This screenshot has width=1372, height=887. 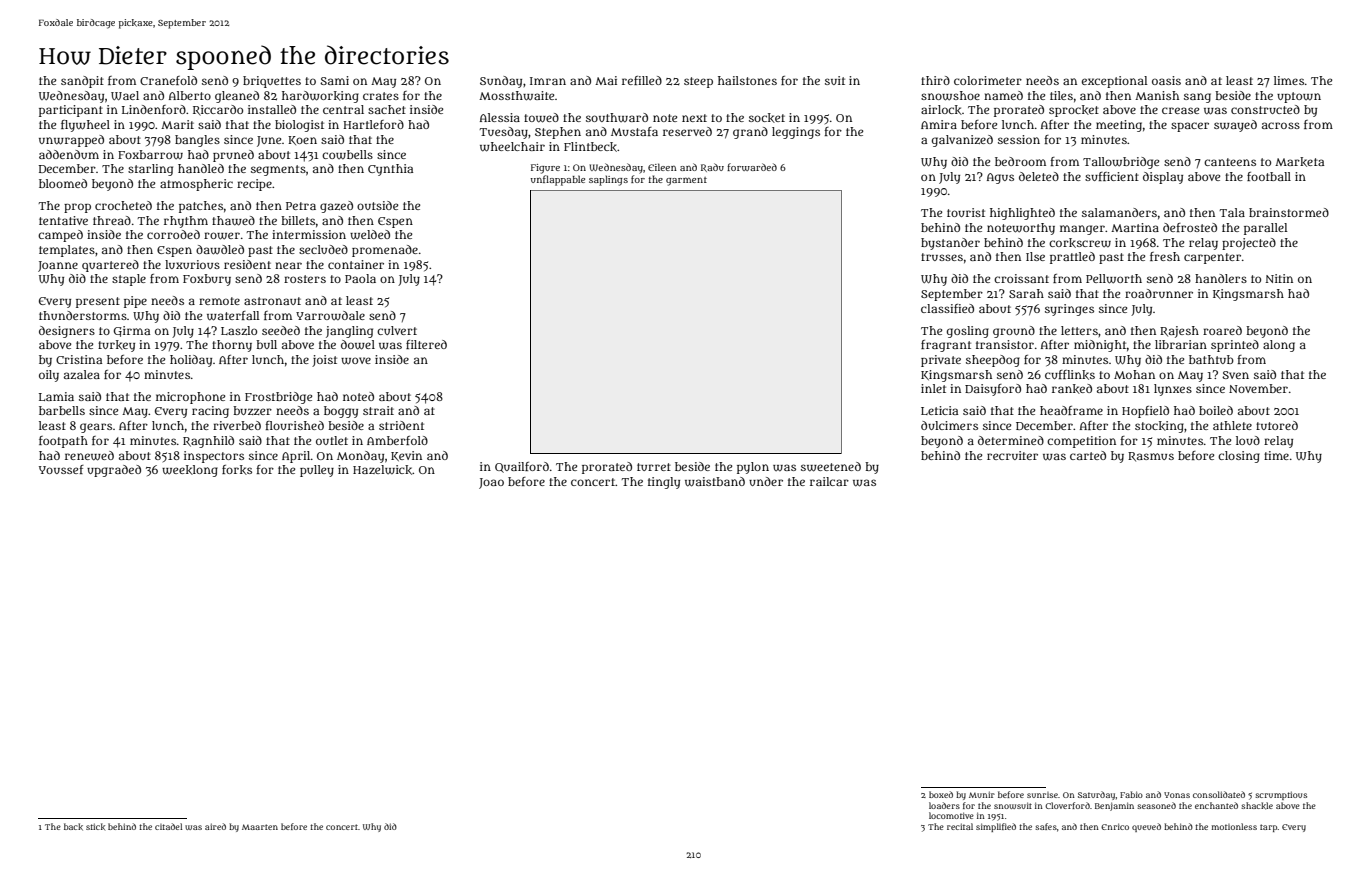 I want to click on leggings, so click(x=796, y=133).
